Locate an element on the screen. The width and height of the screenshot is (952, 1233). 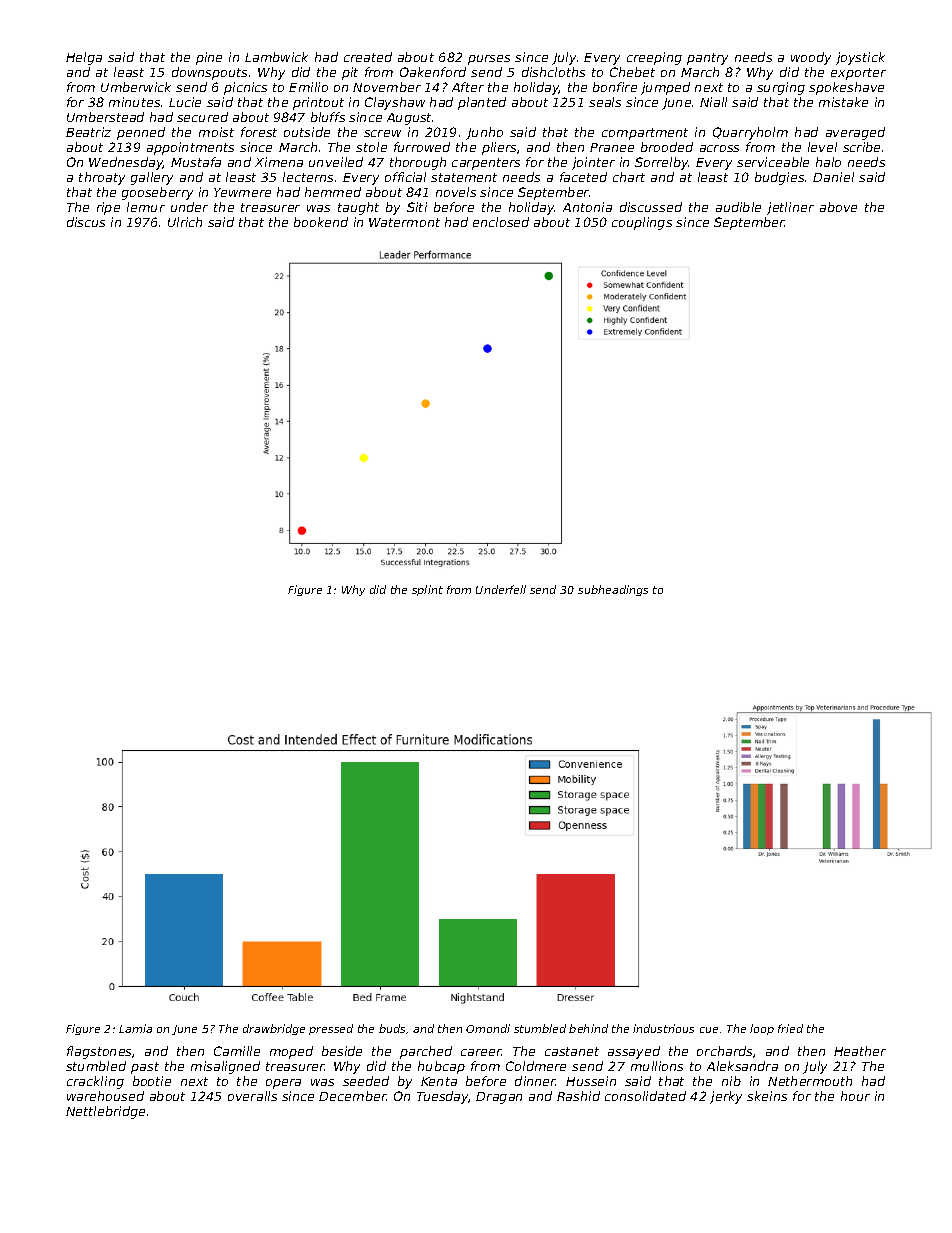
subheadings is located at coordinates (613, 590).
